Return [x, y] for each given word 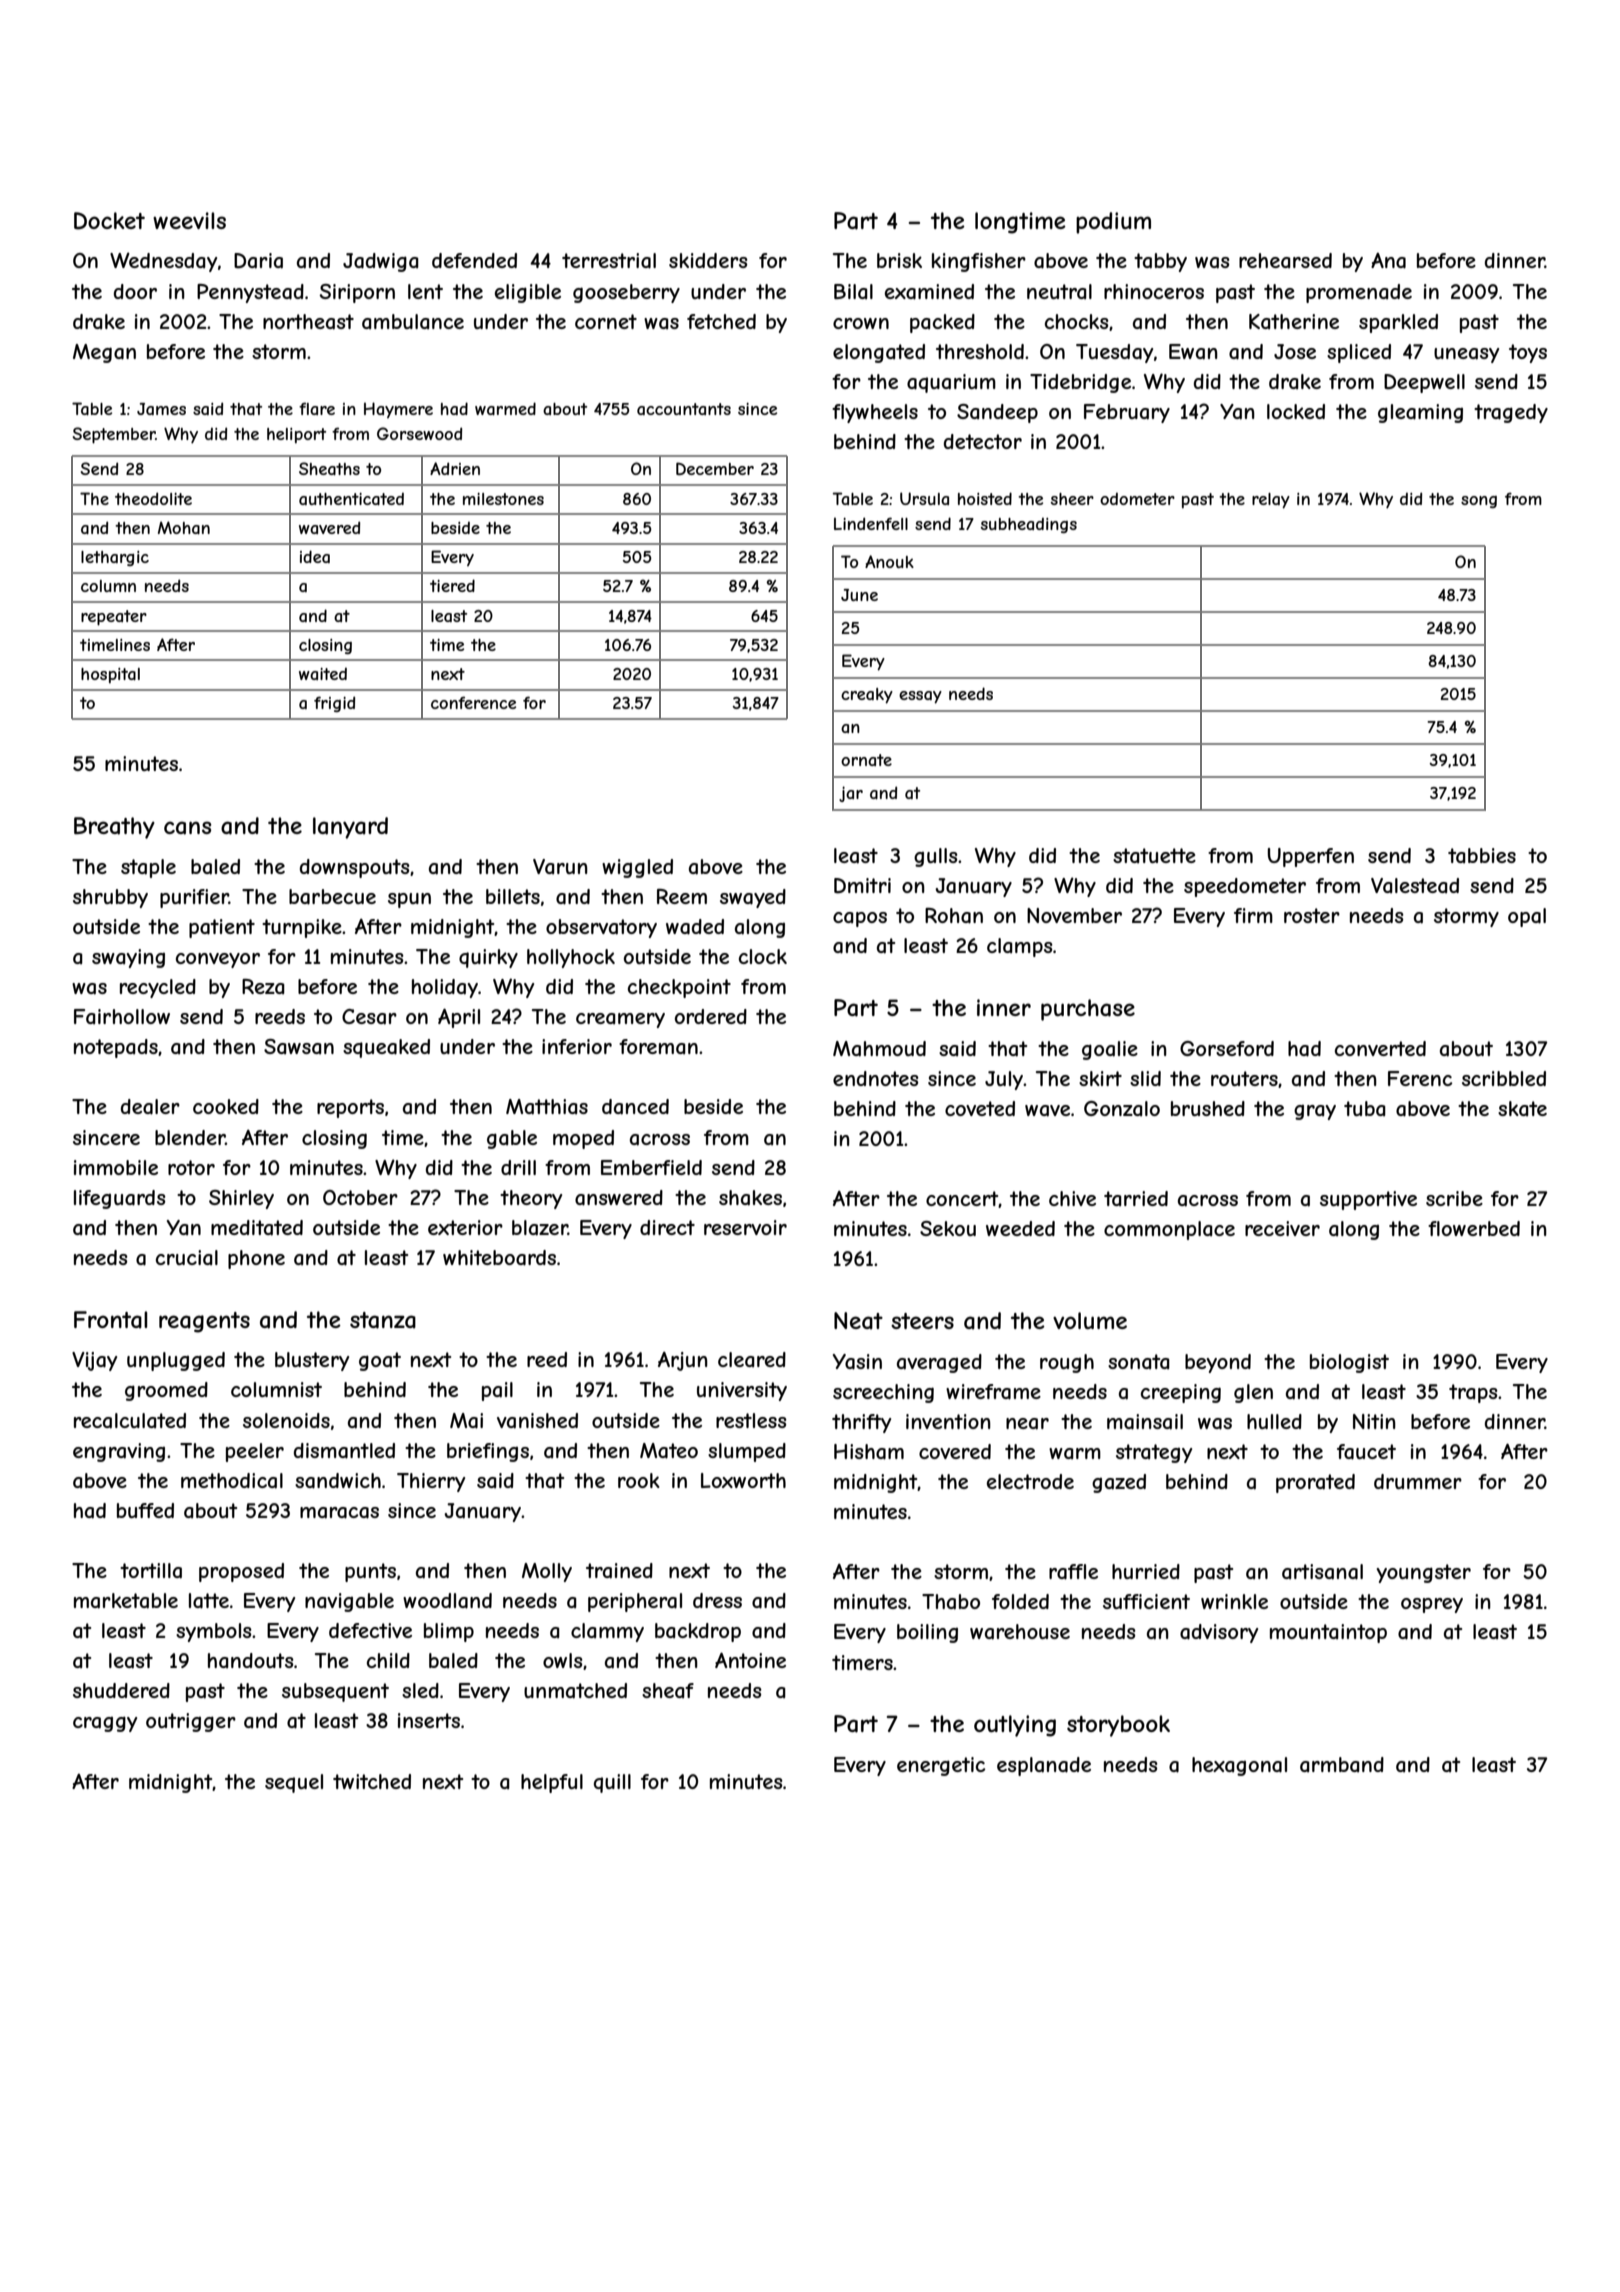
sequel [294, 1783]
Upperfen [1310, 857]
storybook [1118, 1726]
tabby [1160, 262]
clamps [1020, 947]
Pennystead [250, 293]
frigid [334, 704]
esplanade [1044, 1766]
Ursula [924, 498]
